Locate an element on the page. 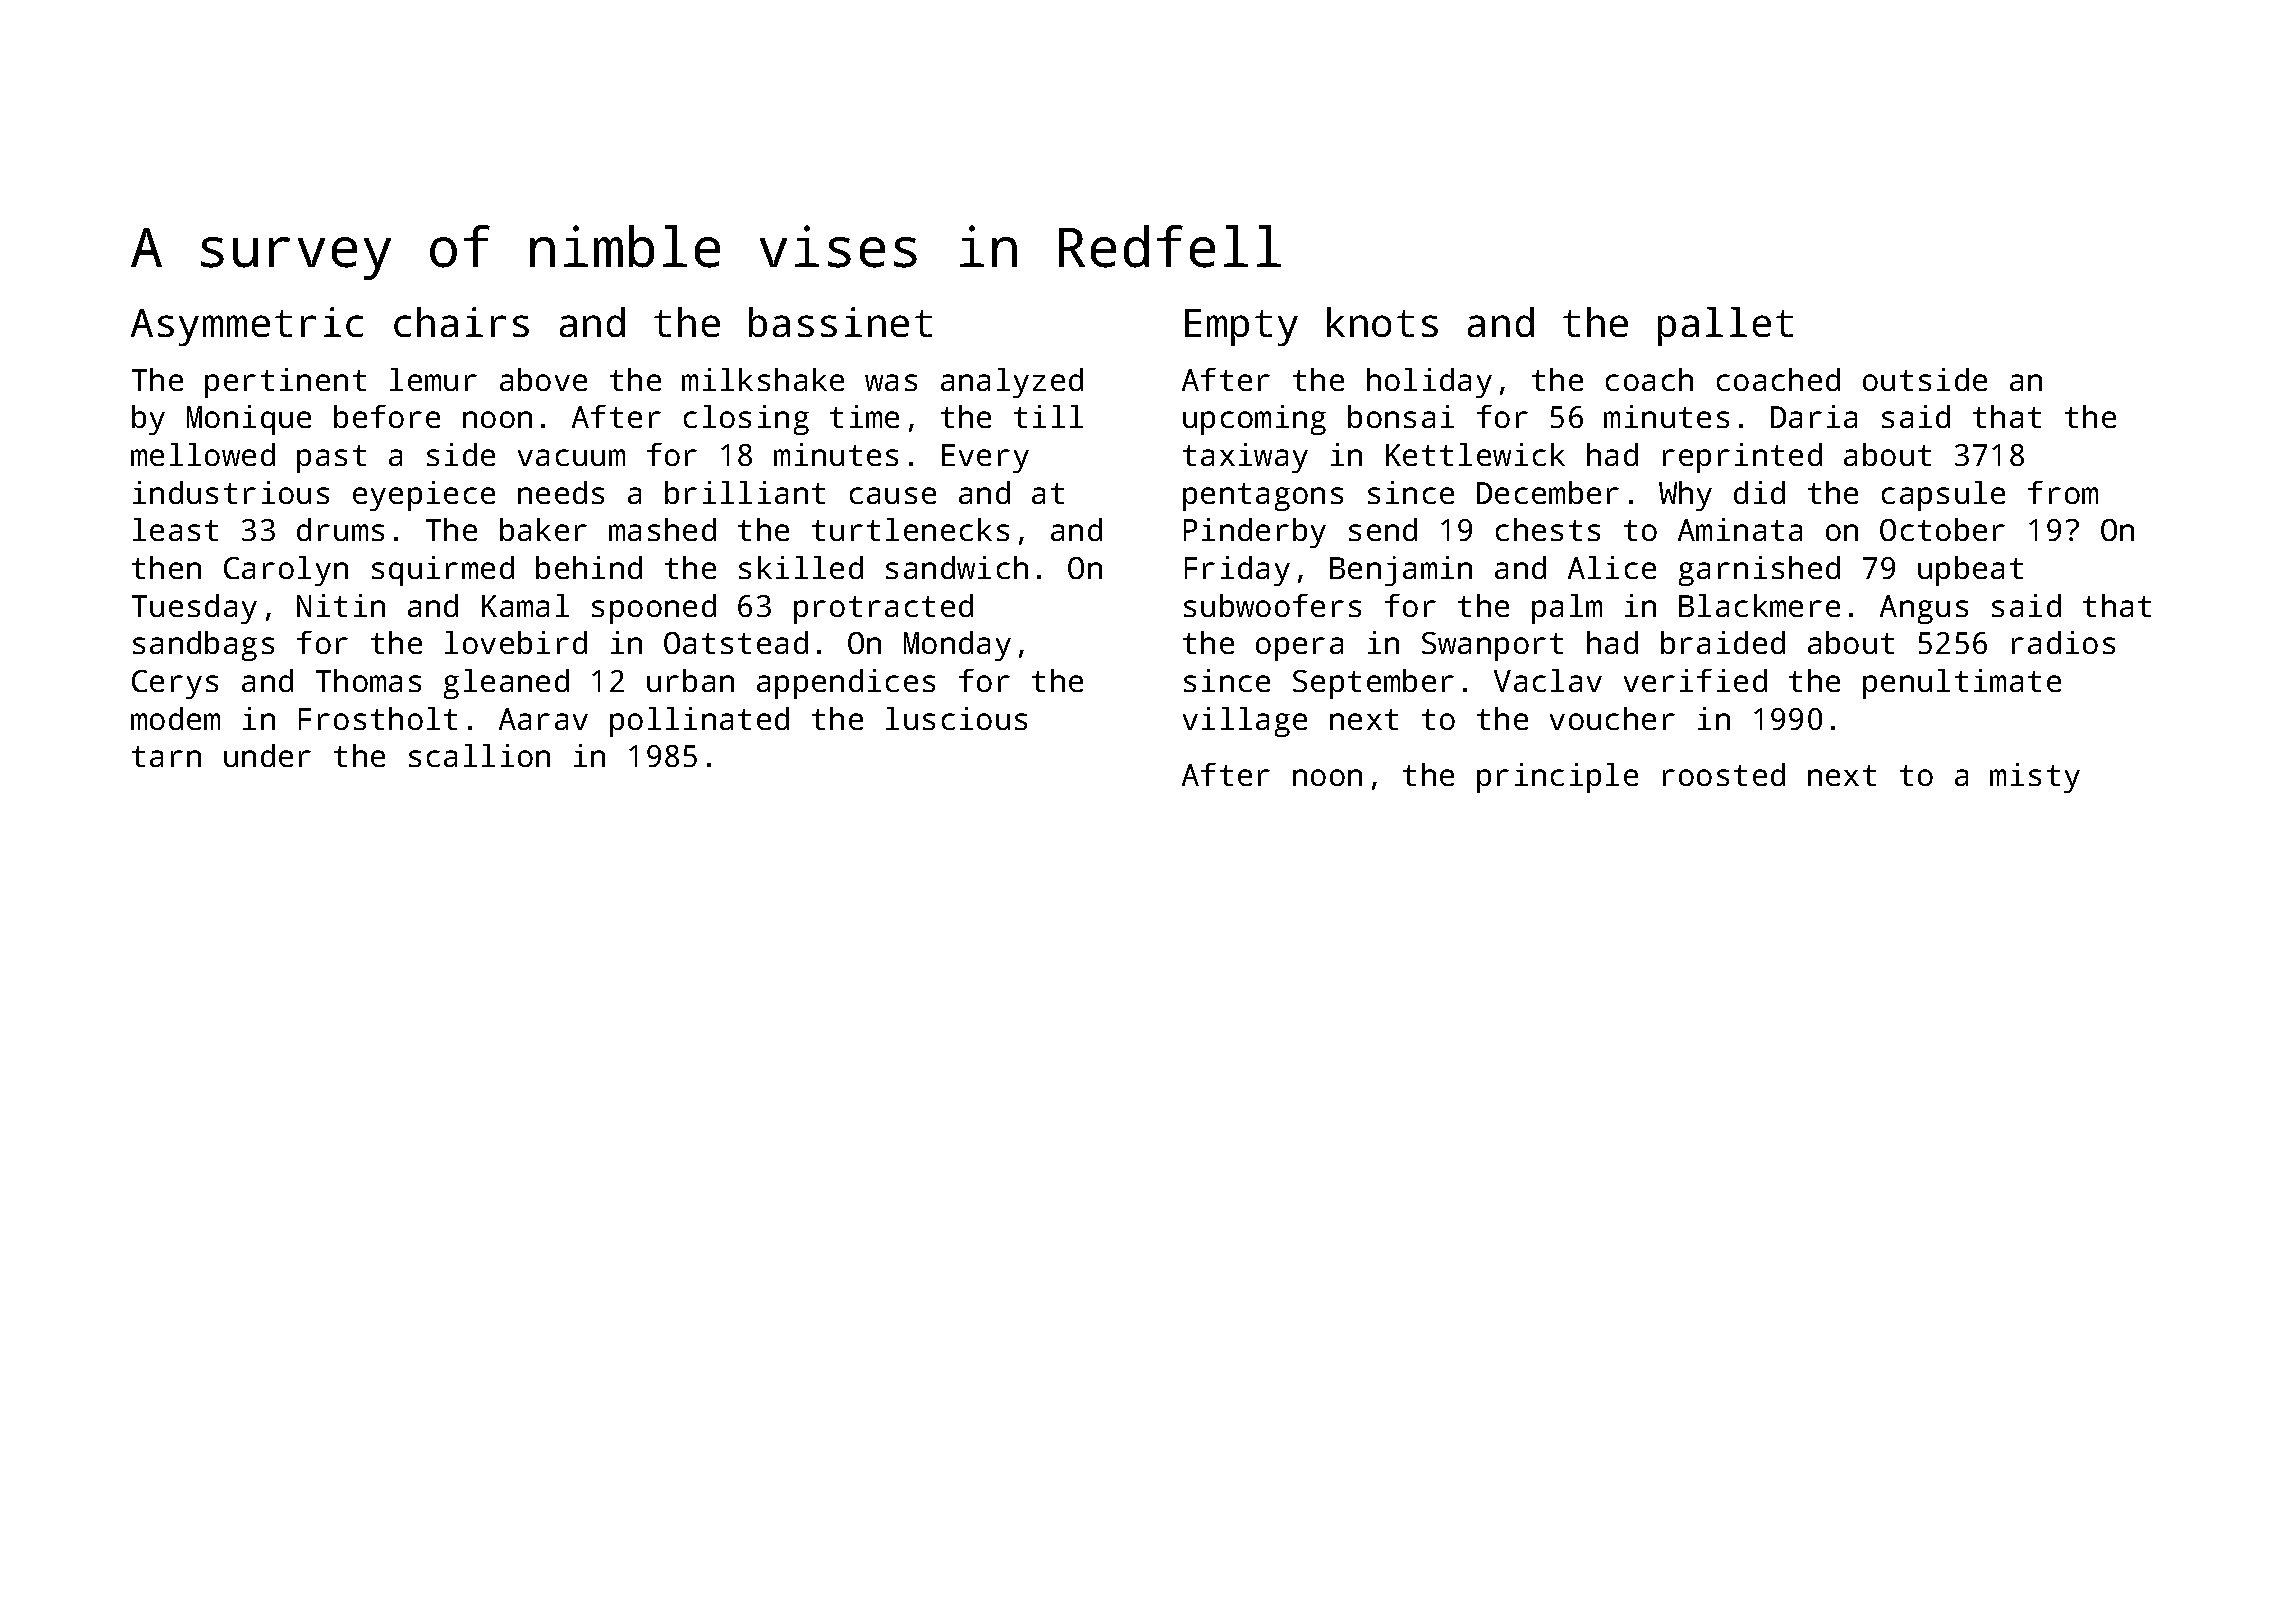 Image resolution: width=2292 pixels, height=1620 pixels. till is located at coordinates (1048, 416).
